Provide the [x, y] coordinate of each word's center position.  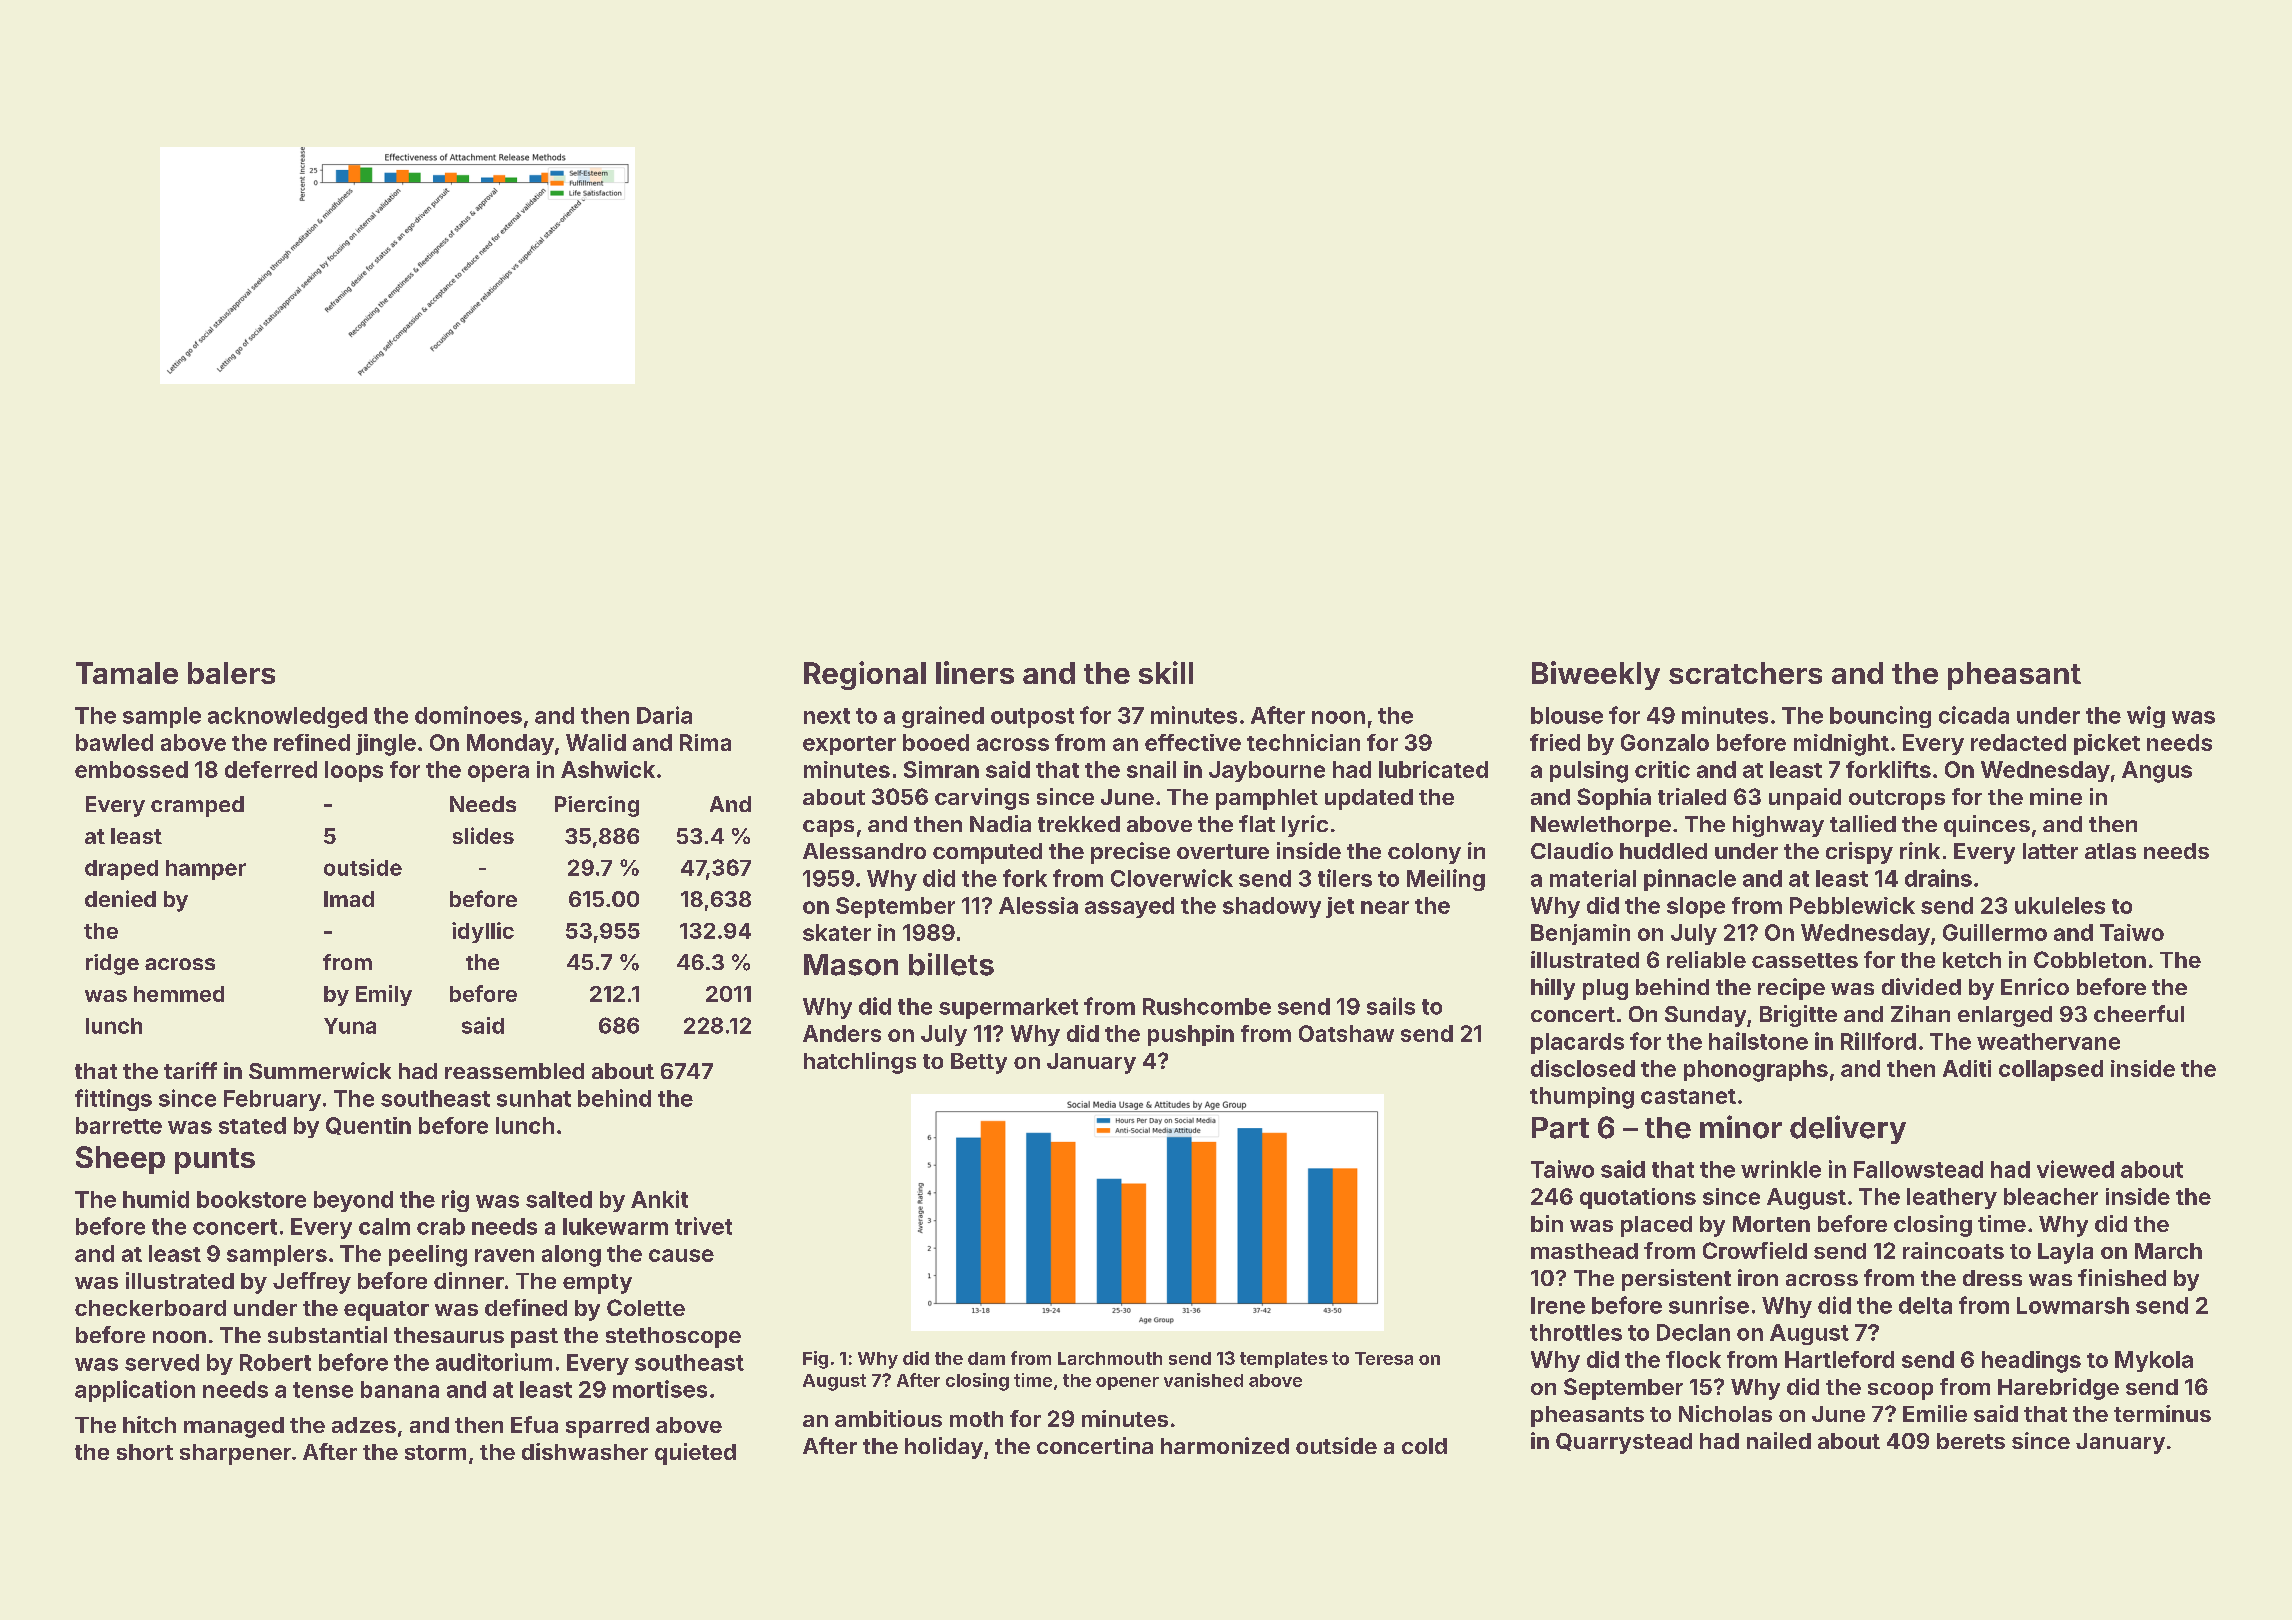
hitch [149, 1424]
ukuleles [2060, 905]
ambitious [888, 1418]
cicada [1974, 715]
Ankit [659, 1199]
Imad [349, 899]
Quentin [368, 1126]
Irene [1558, 1305]
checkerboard [150, 1308]
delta [1925, 1305]
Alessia [1038, 905]
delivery [1848, 1129]
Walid [596, 742]
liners [975, 672]
